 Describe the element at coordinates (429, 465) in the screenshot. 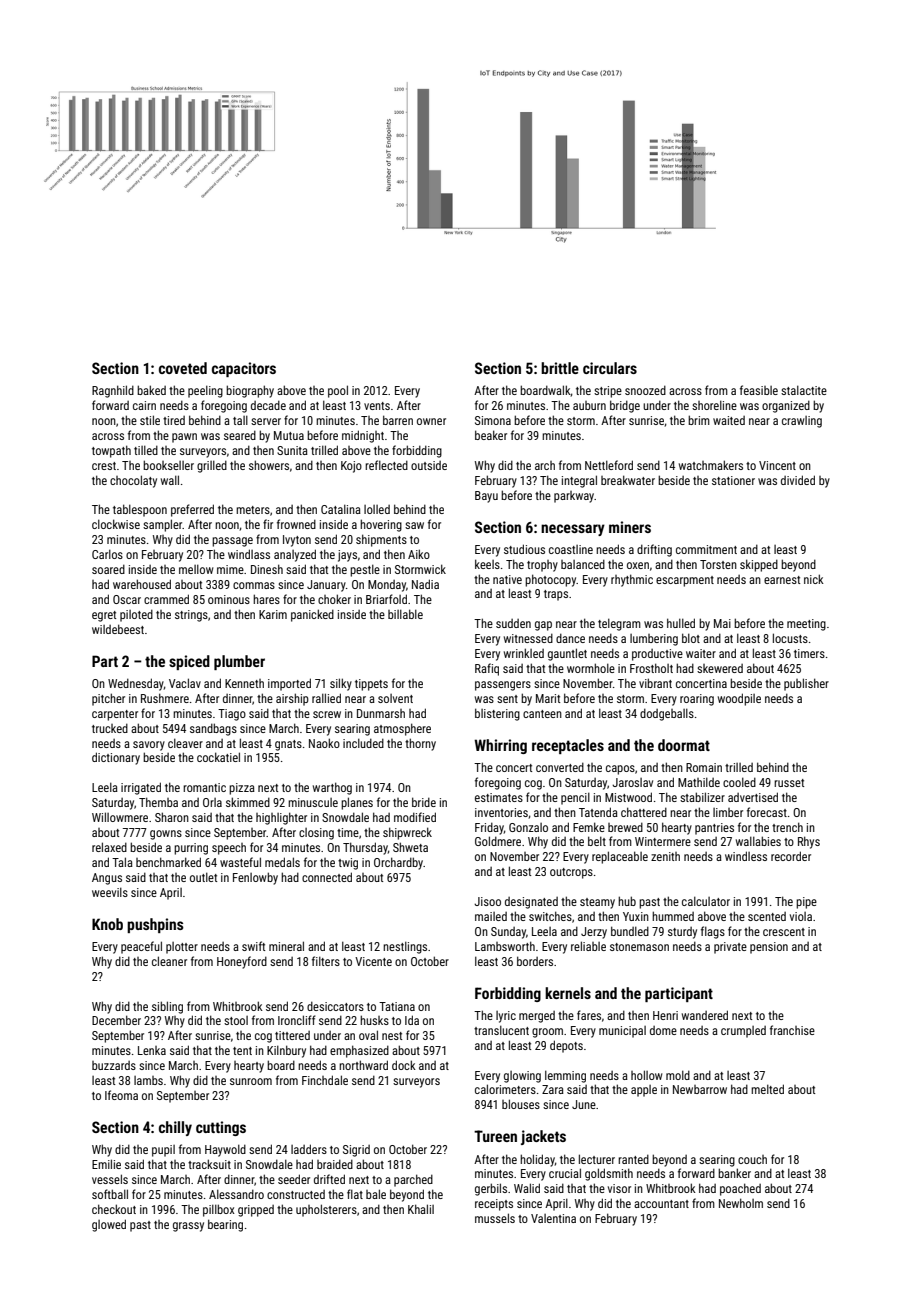

I see `outside` at that location.
